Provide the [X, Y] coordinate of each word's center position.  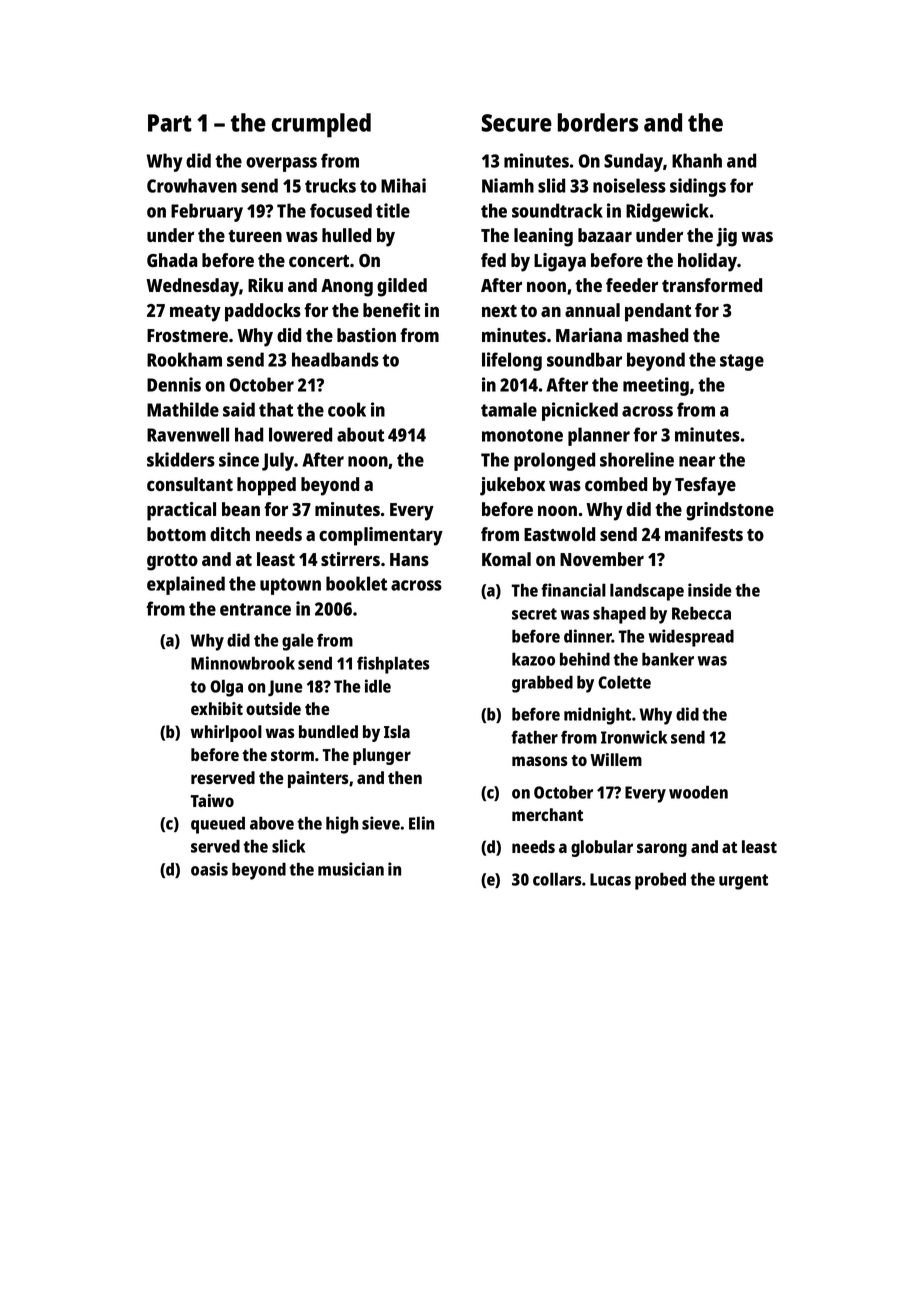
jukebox [512, 486]
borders [598, 122]
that [276, 409]
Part [170, 123]
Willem [616, 759]
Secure [516, 123]
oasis [209, 869]
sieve [381, 823]
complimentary [381, 536]
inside [710, 590]
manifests [704, 534]
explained [186, 585]
